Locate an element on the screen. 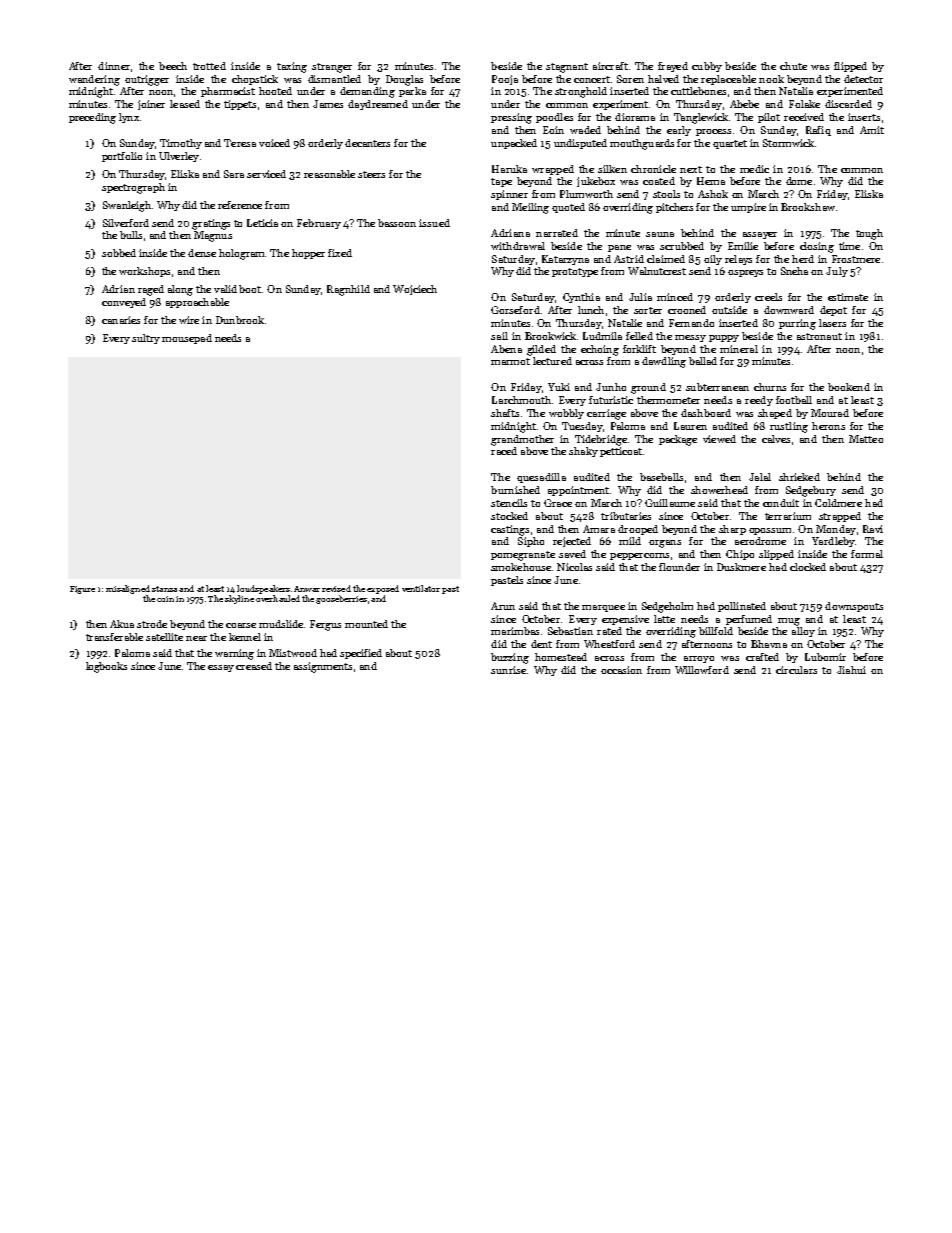 Image resolution: width=952 pixels, height=1233 pixels. cuttlebones is located at coordinates (698, 91).
